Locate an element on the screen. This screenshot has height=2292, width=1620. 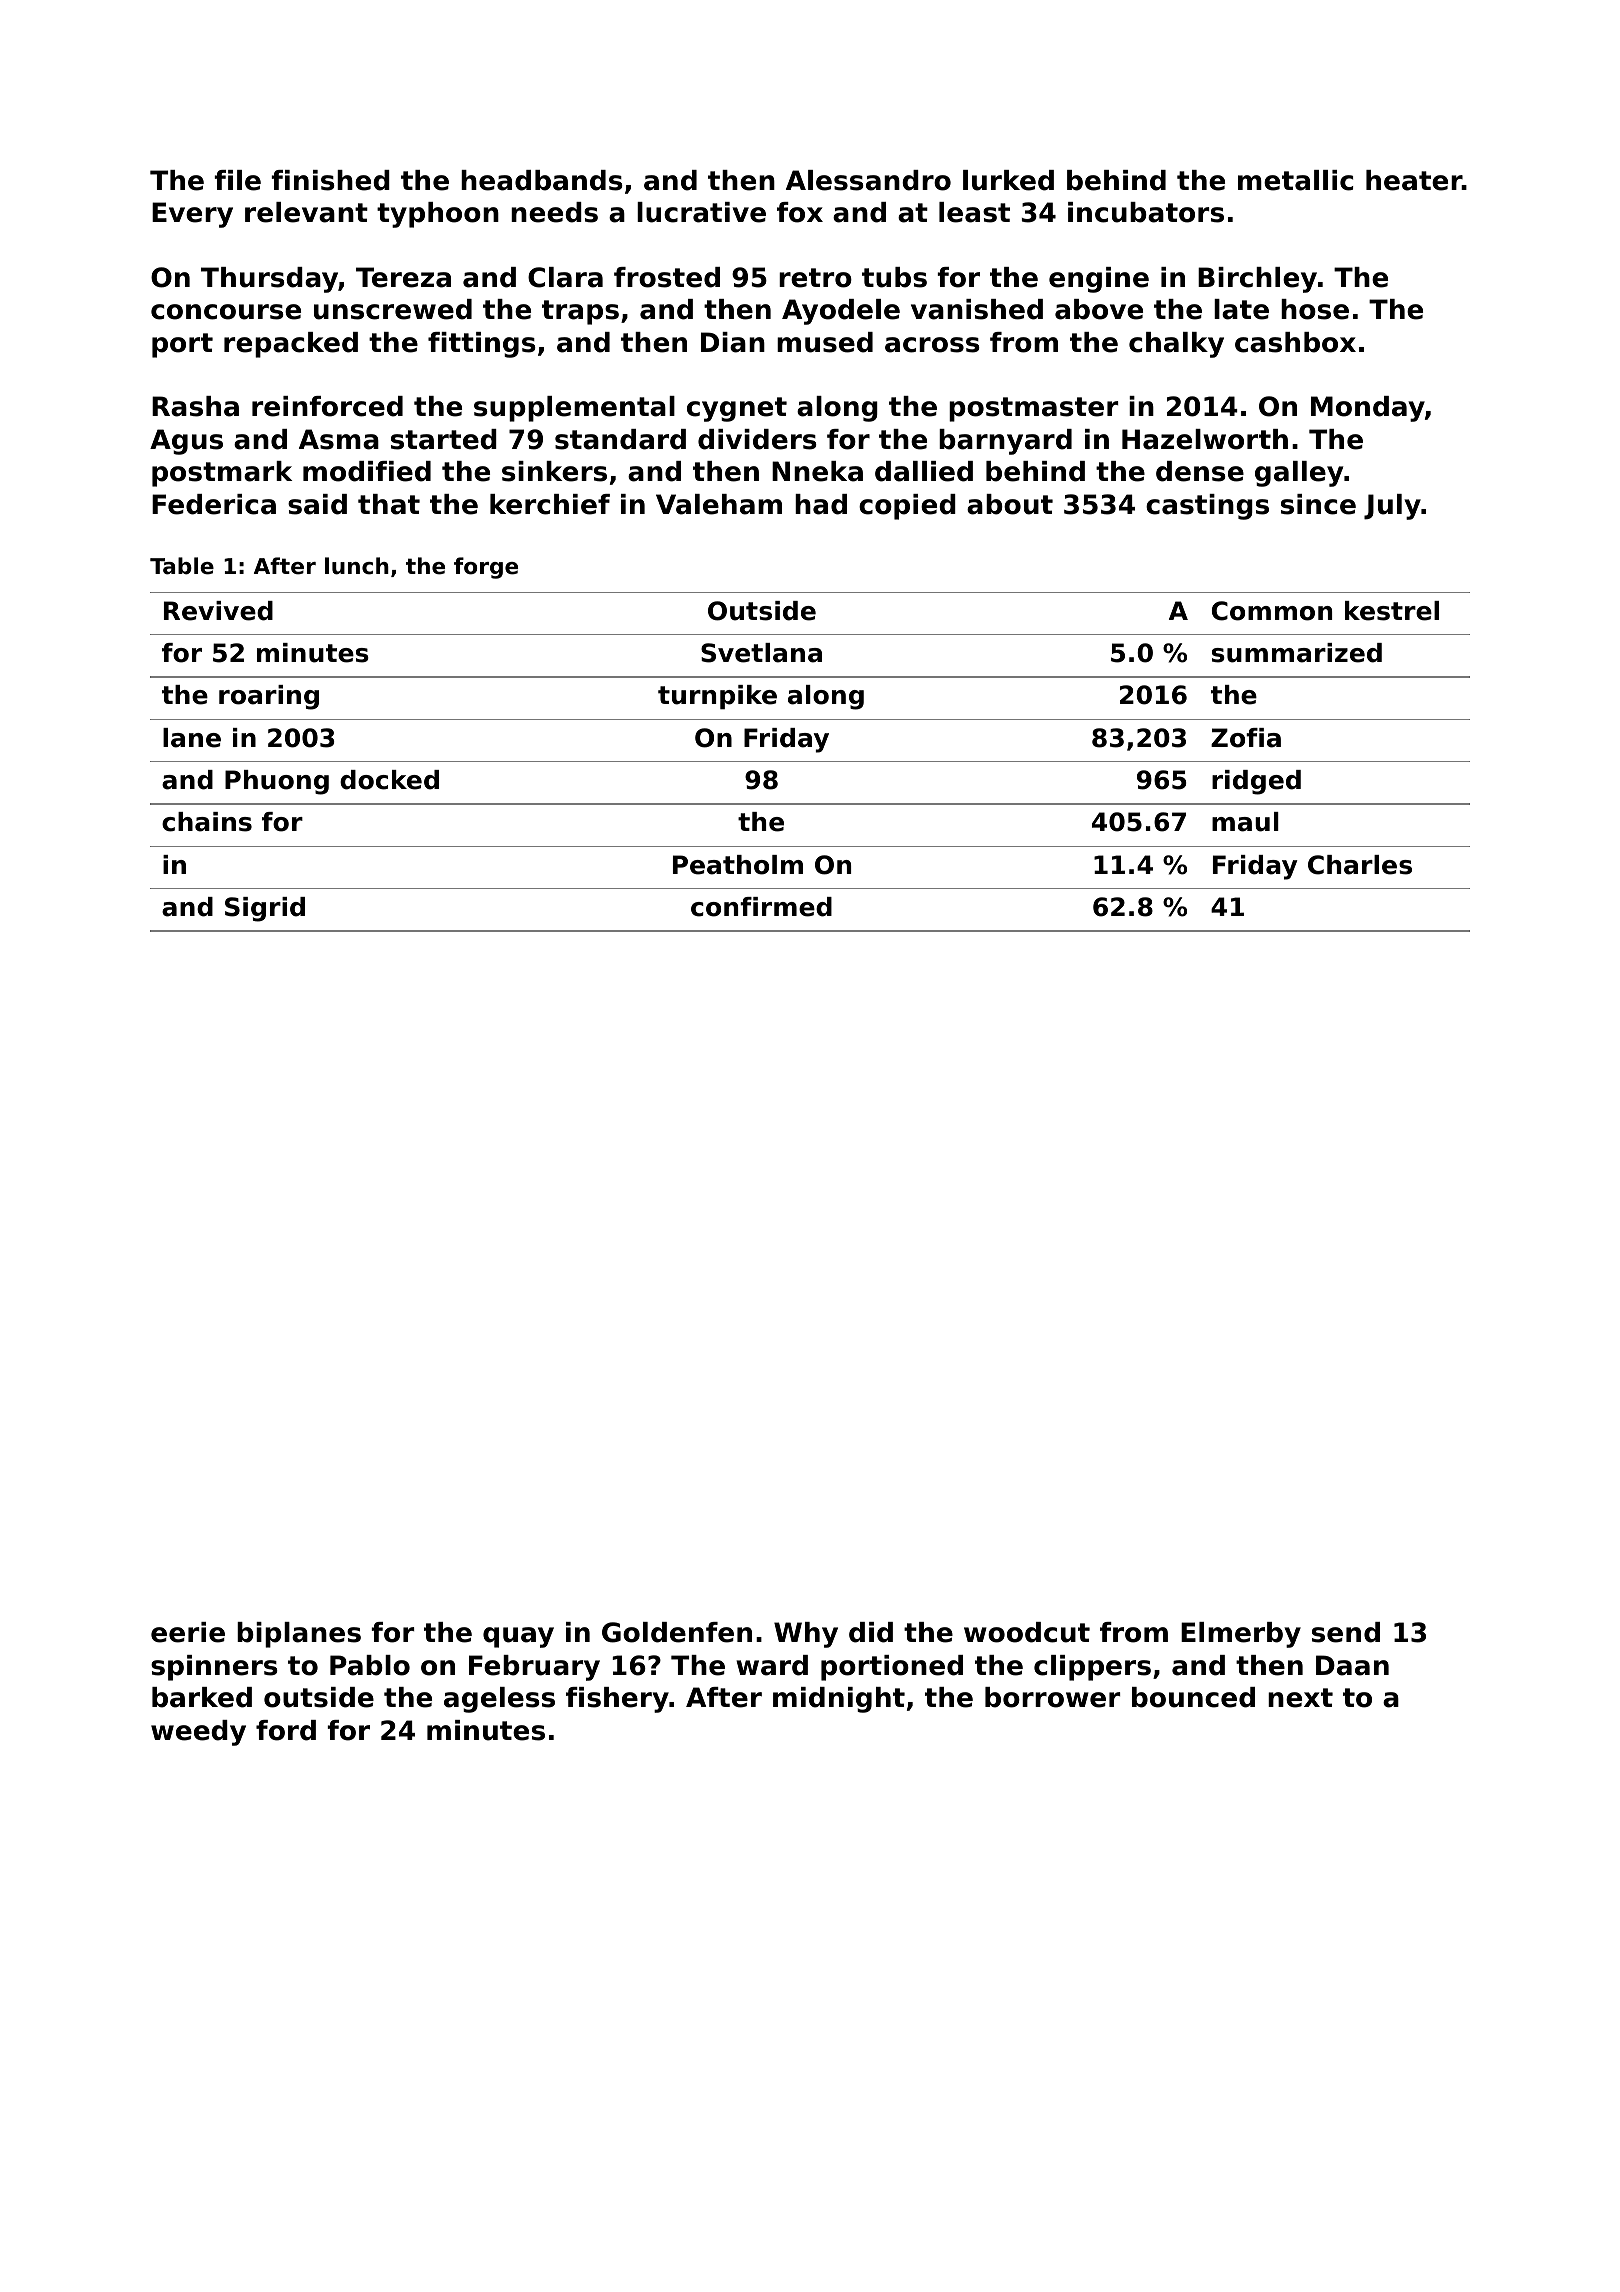
did is located at coordinates (871, 1632).
